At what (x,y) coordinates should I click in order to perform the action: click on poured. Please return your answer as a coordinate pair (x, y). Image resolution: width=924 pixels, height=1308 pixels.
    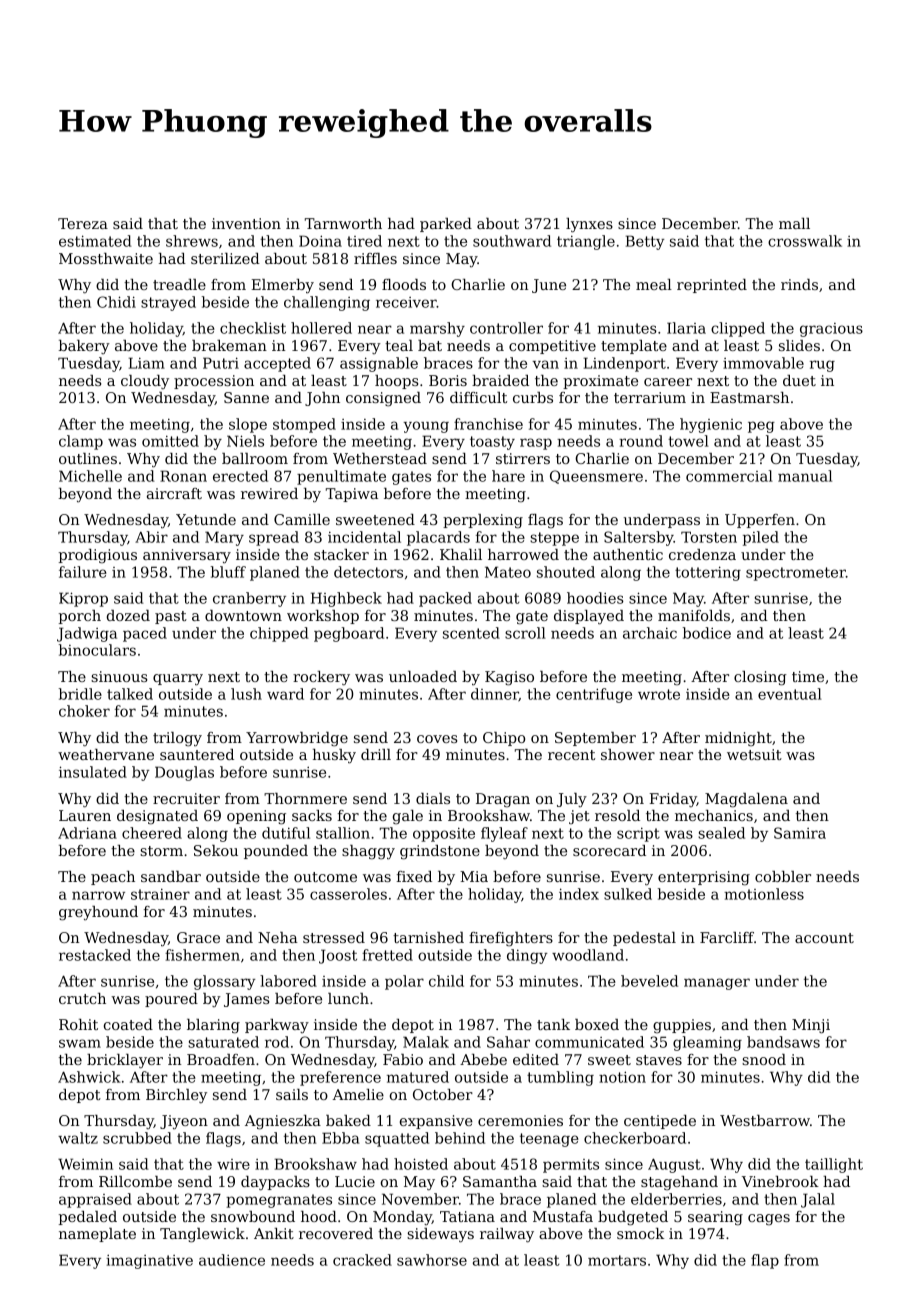
    Looking at the image, I should click on (171, 1000).
